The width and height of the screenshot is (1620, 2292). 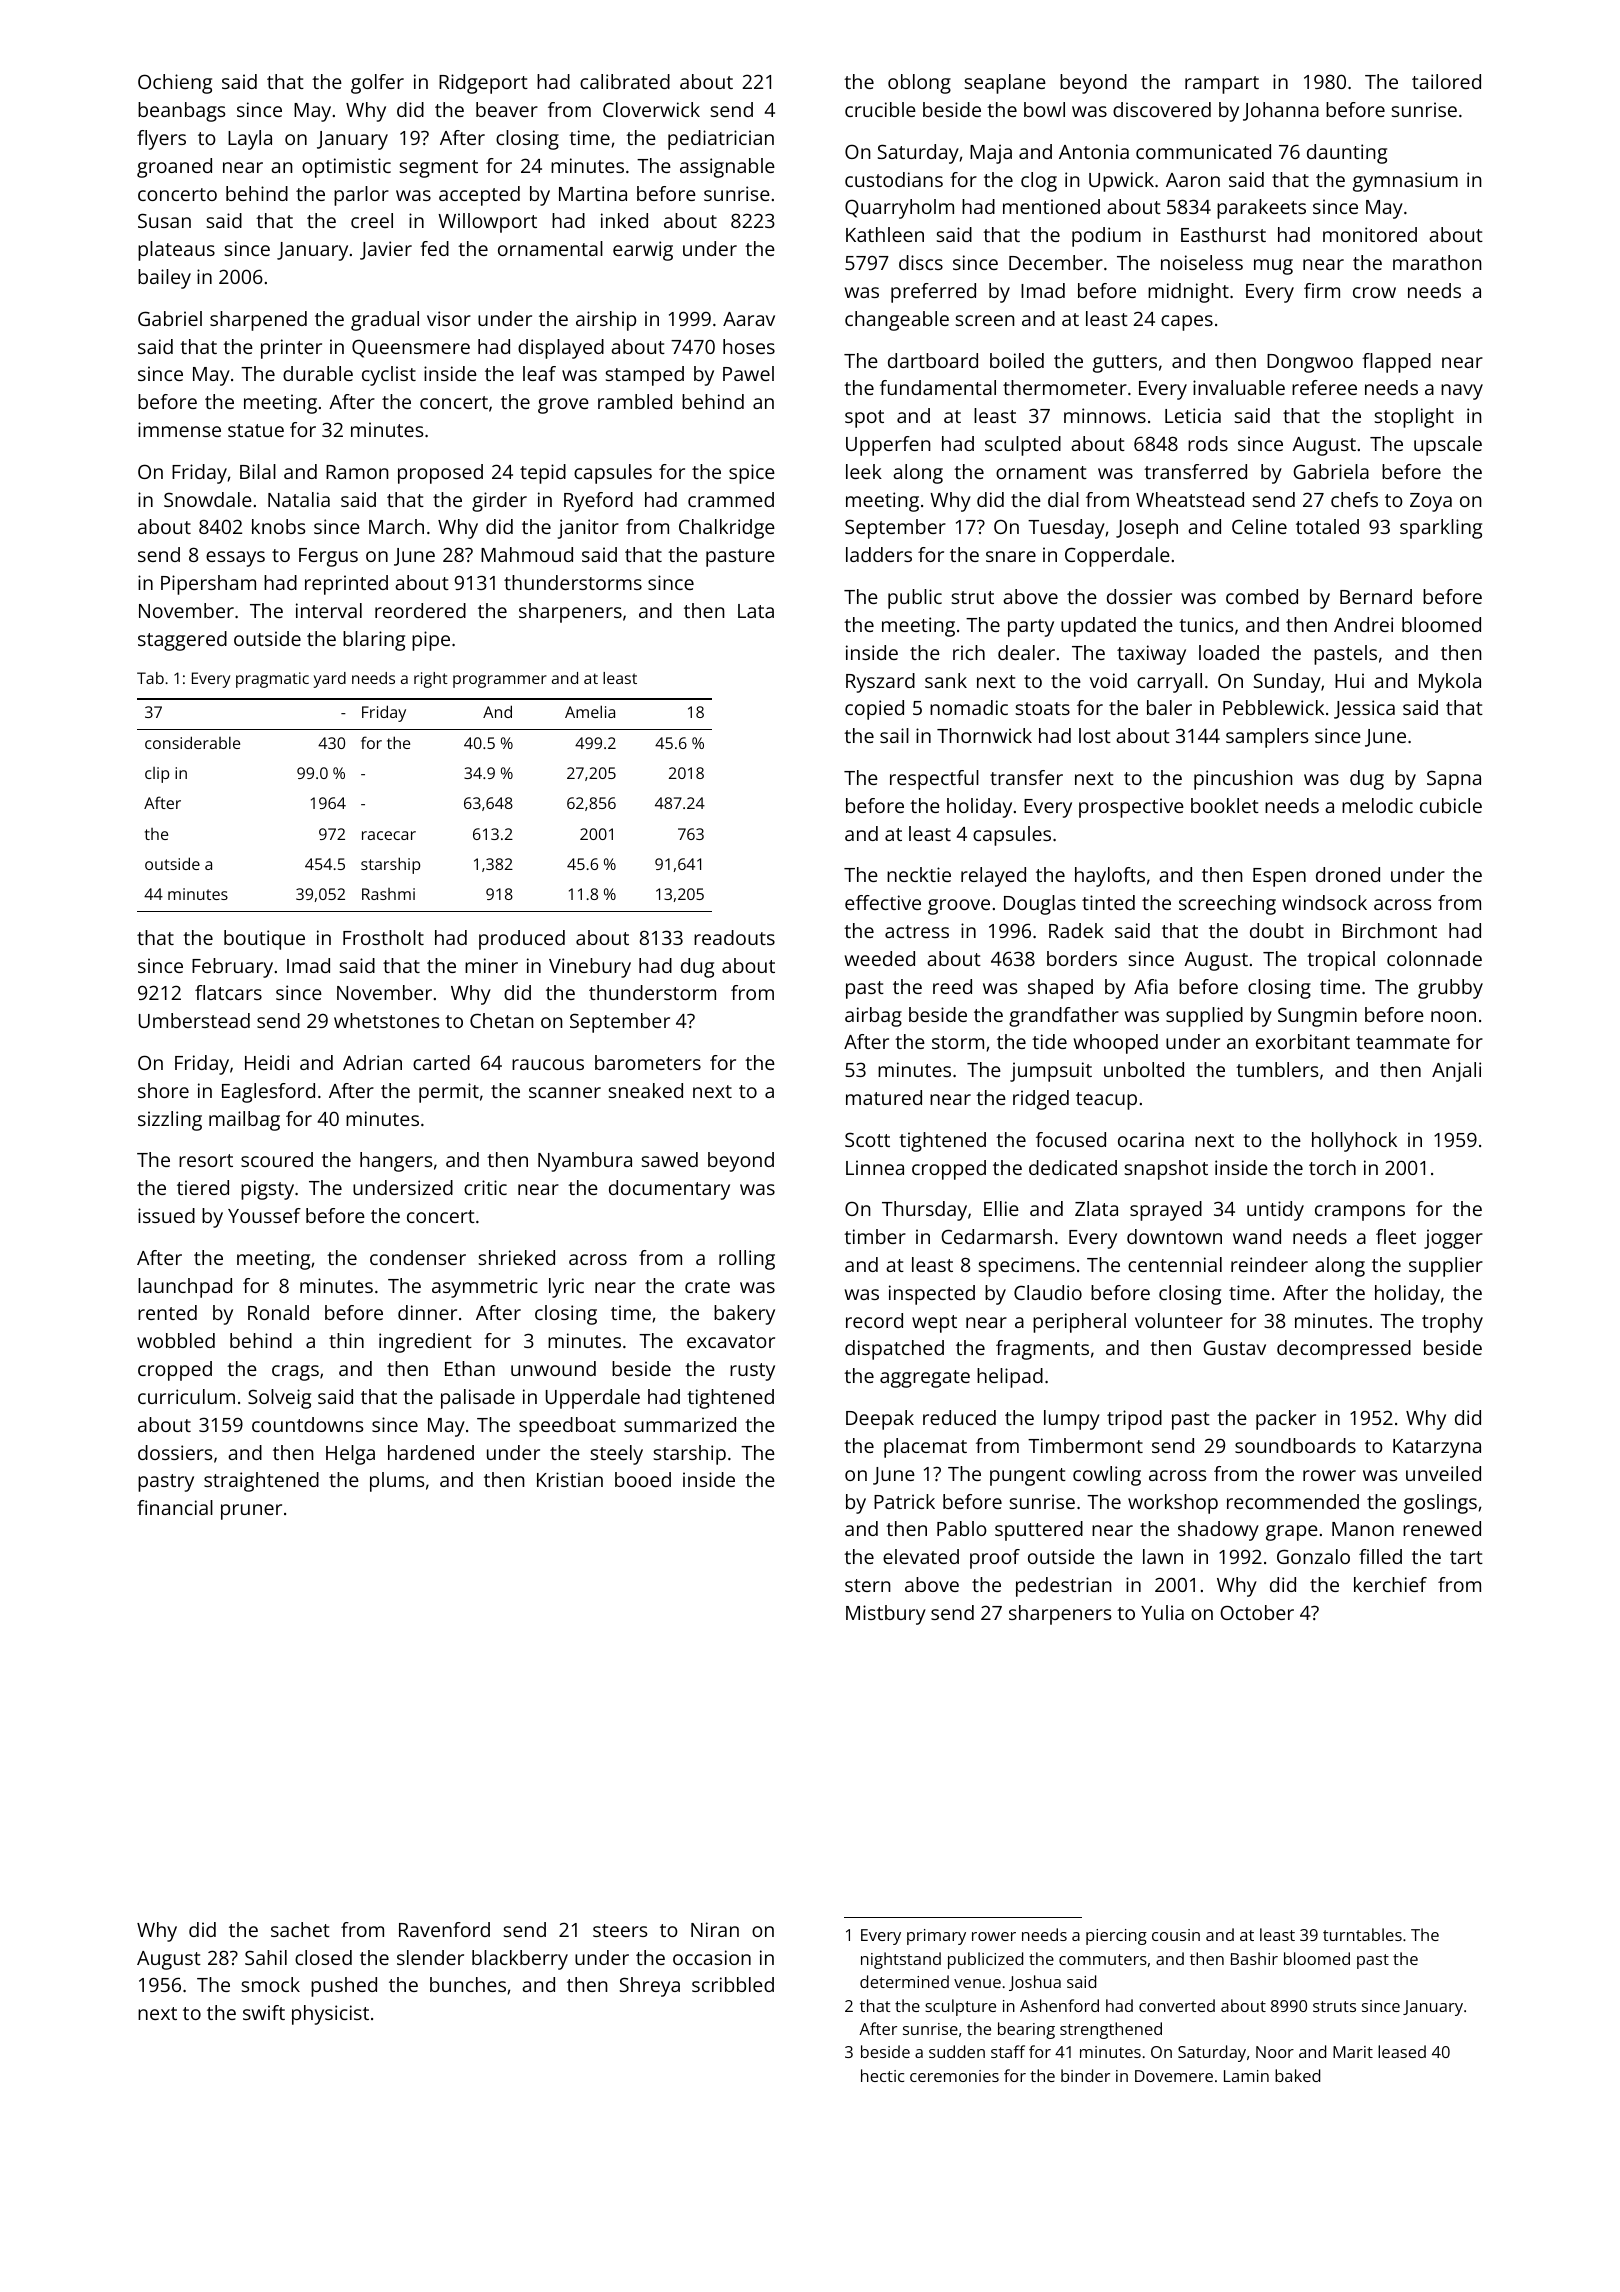 What do you see at coordinates (936, 1937) in the screenshot?
I see `primary` at bounding box center [936, 1937].
